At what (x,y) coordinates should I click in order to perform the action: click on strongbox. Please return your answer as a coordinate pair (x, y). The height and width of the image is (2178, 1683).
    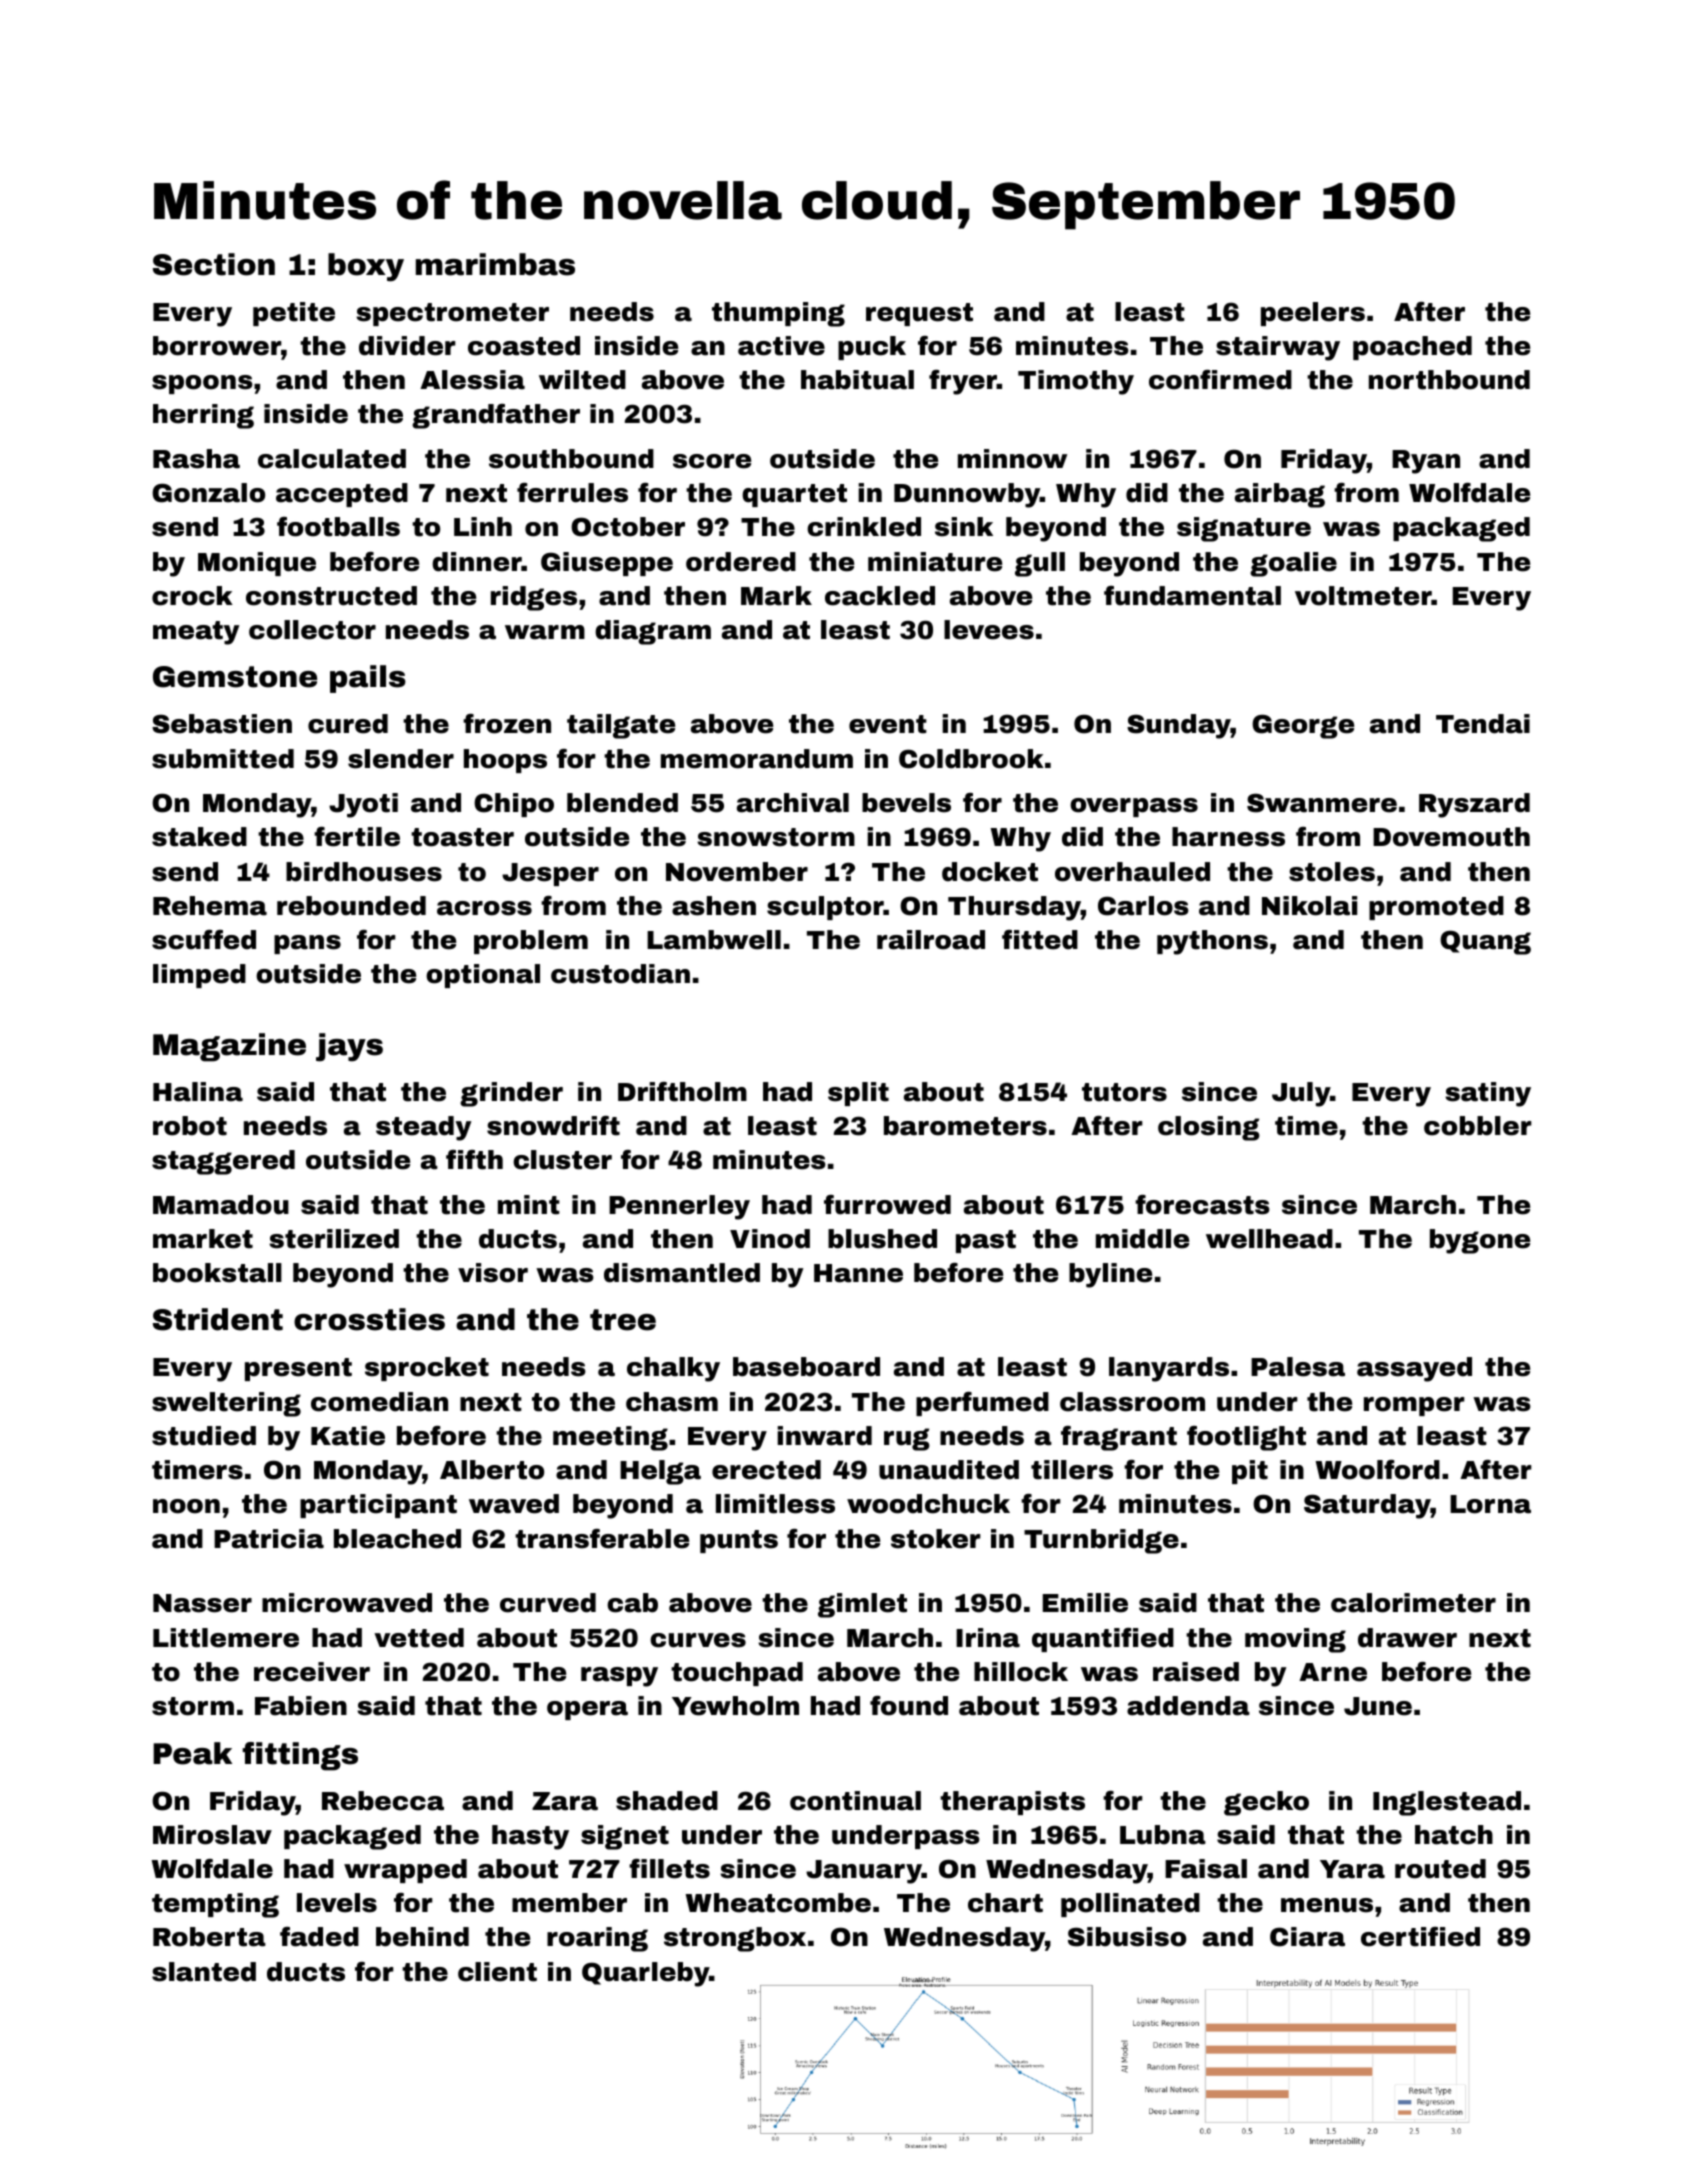
    Looking at the image, I should click on (735, 1939).
